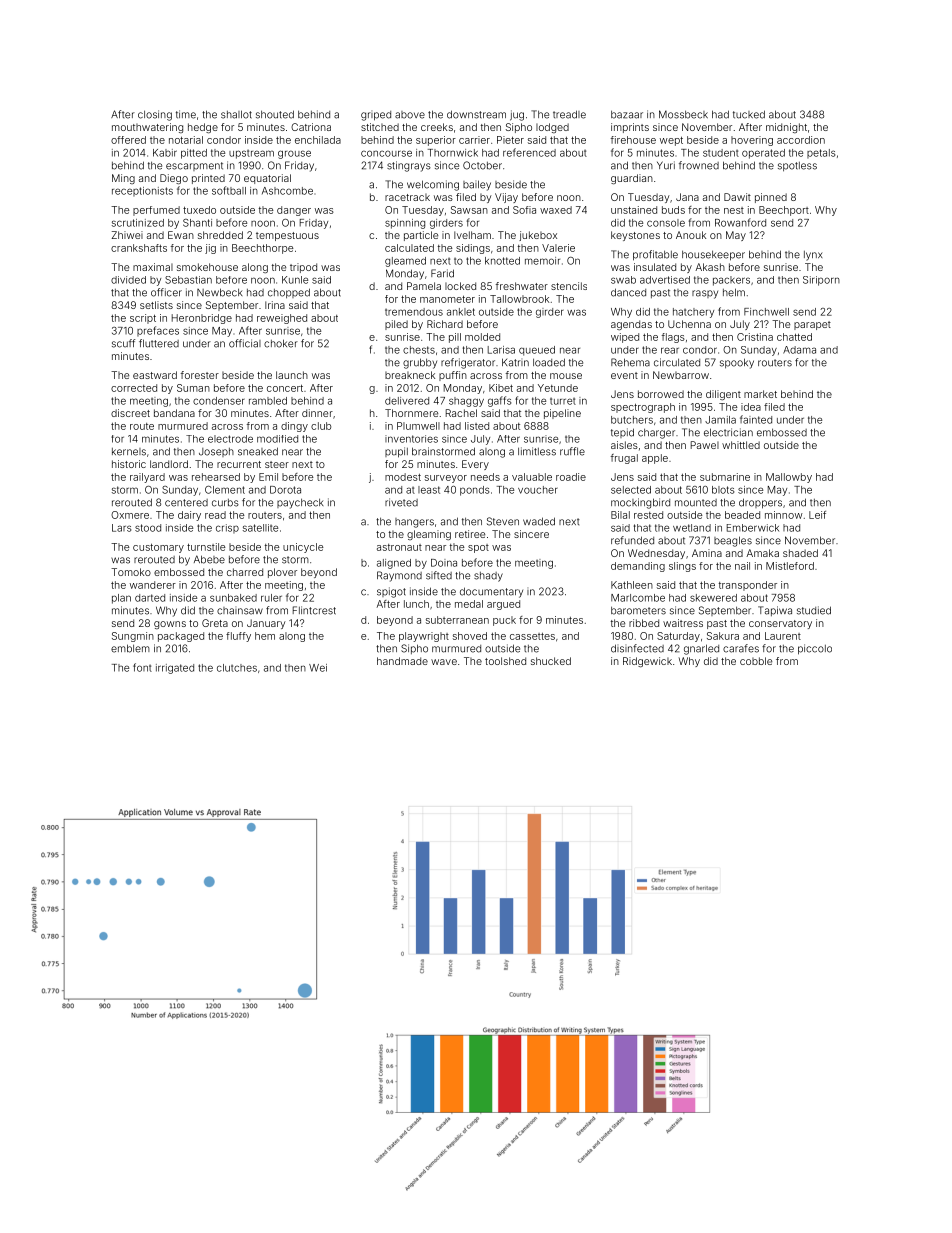  What do you see at coordinates (275, 114) in the page?
I see `shouted` at bounding box center [275, 114].
